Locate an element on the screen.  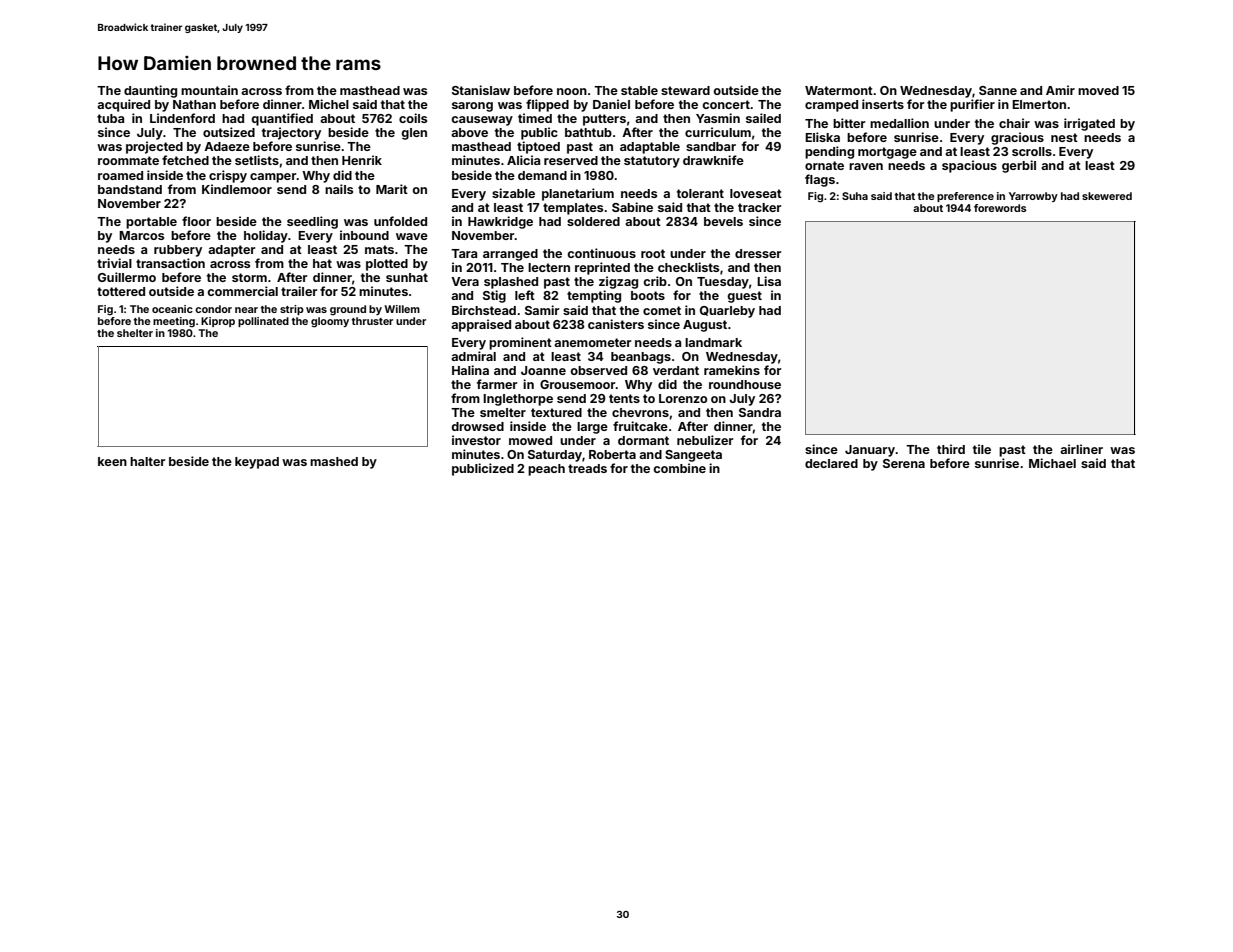
transaction is located at coordinates (170, 263).
